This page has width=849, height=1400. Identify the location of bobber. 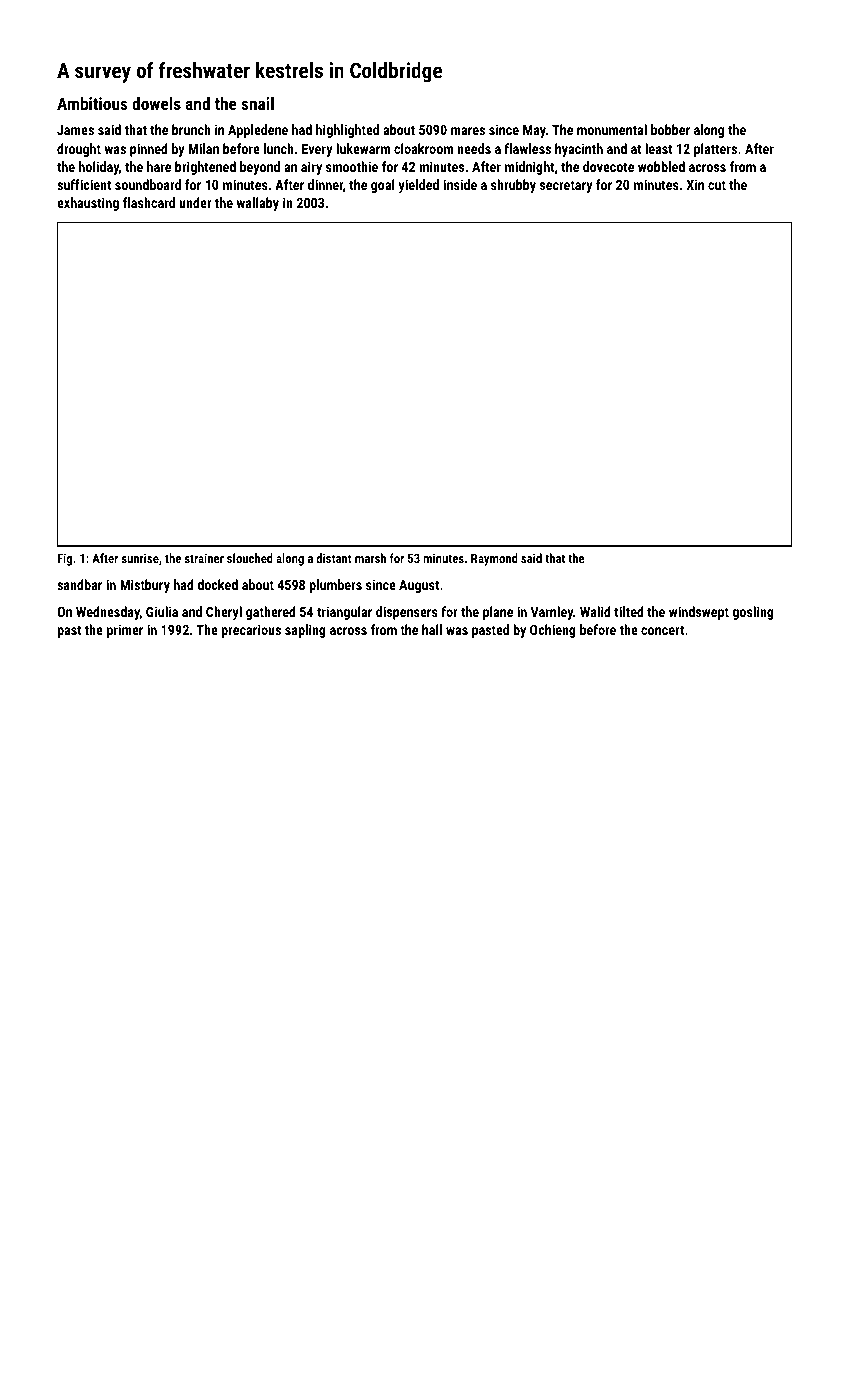
(670, 129).
